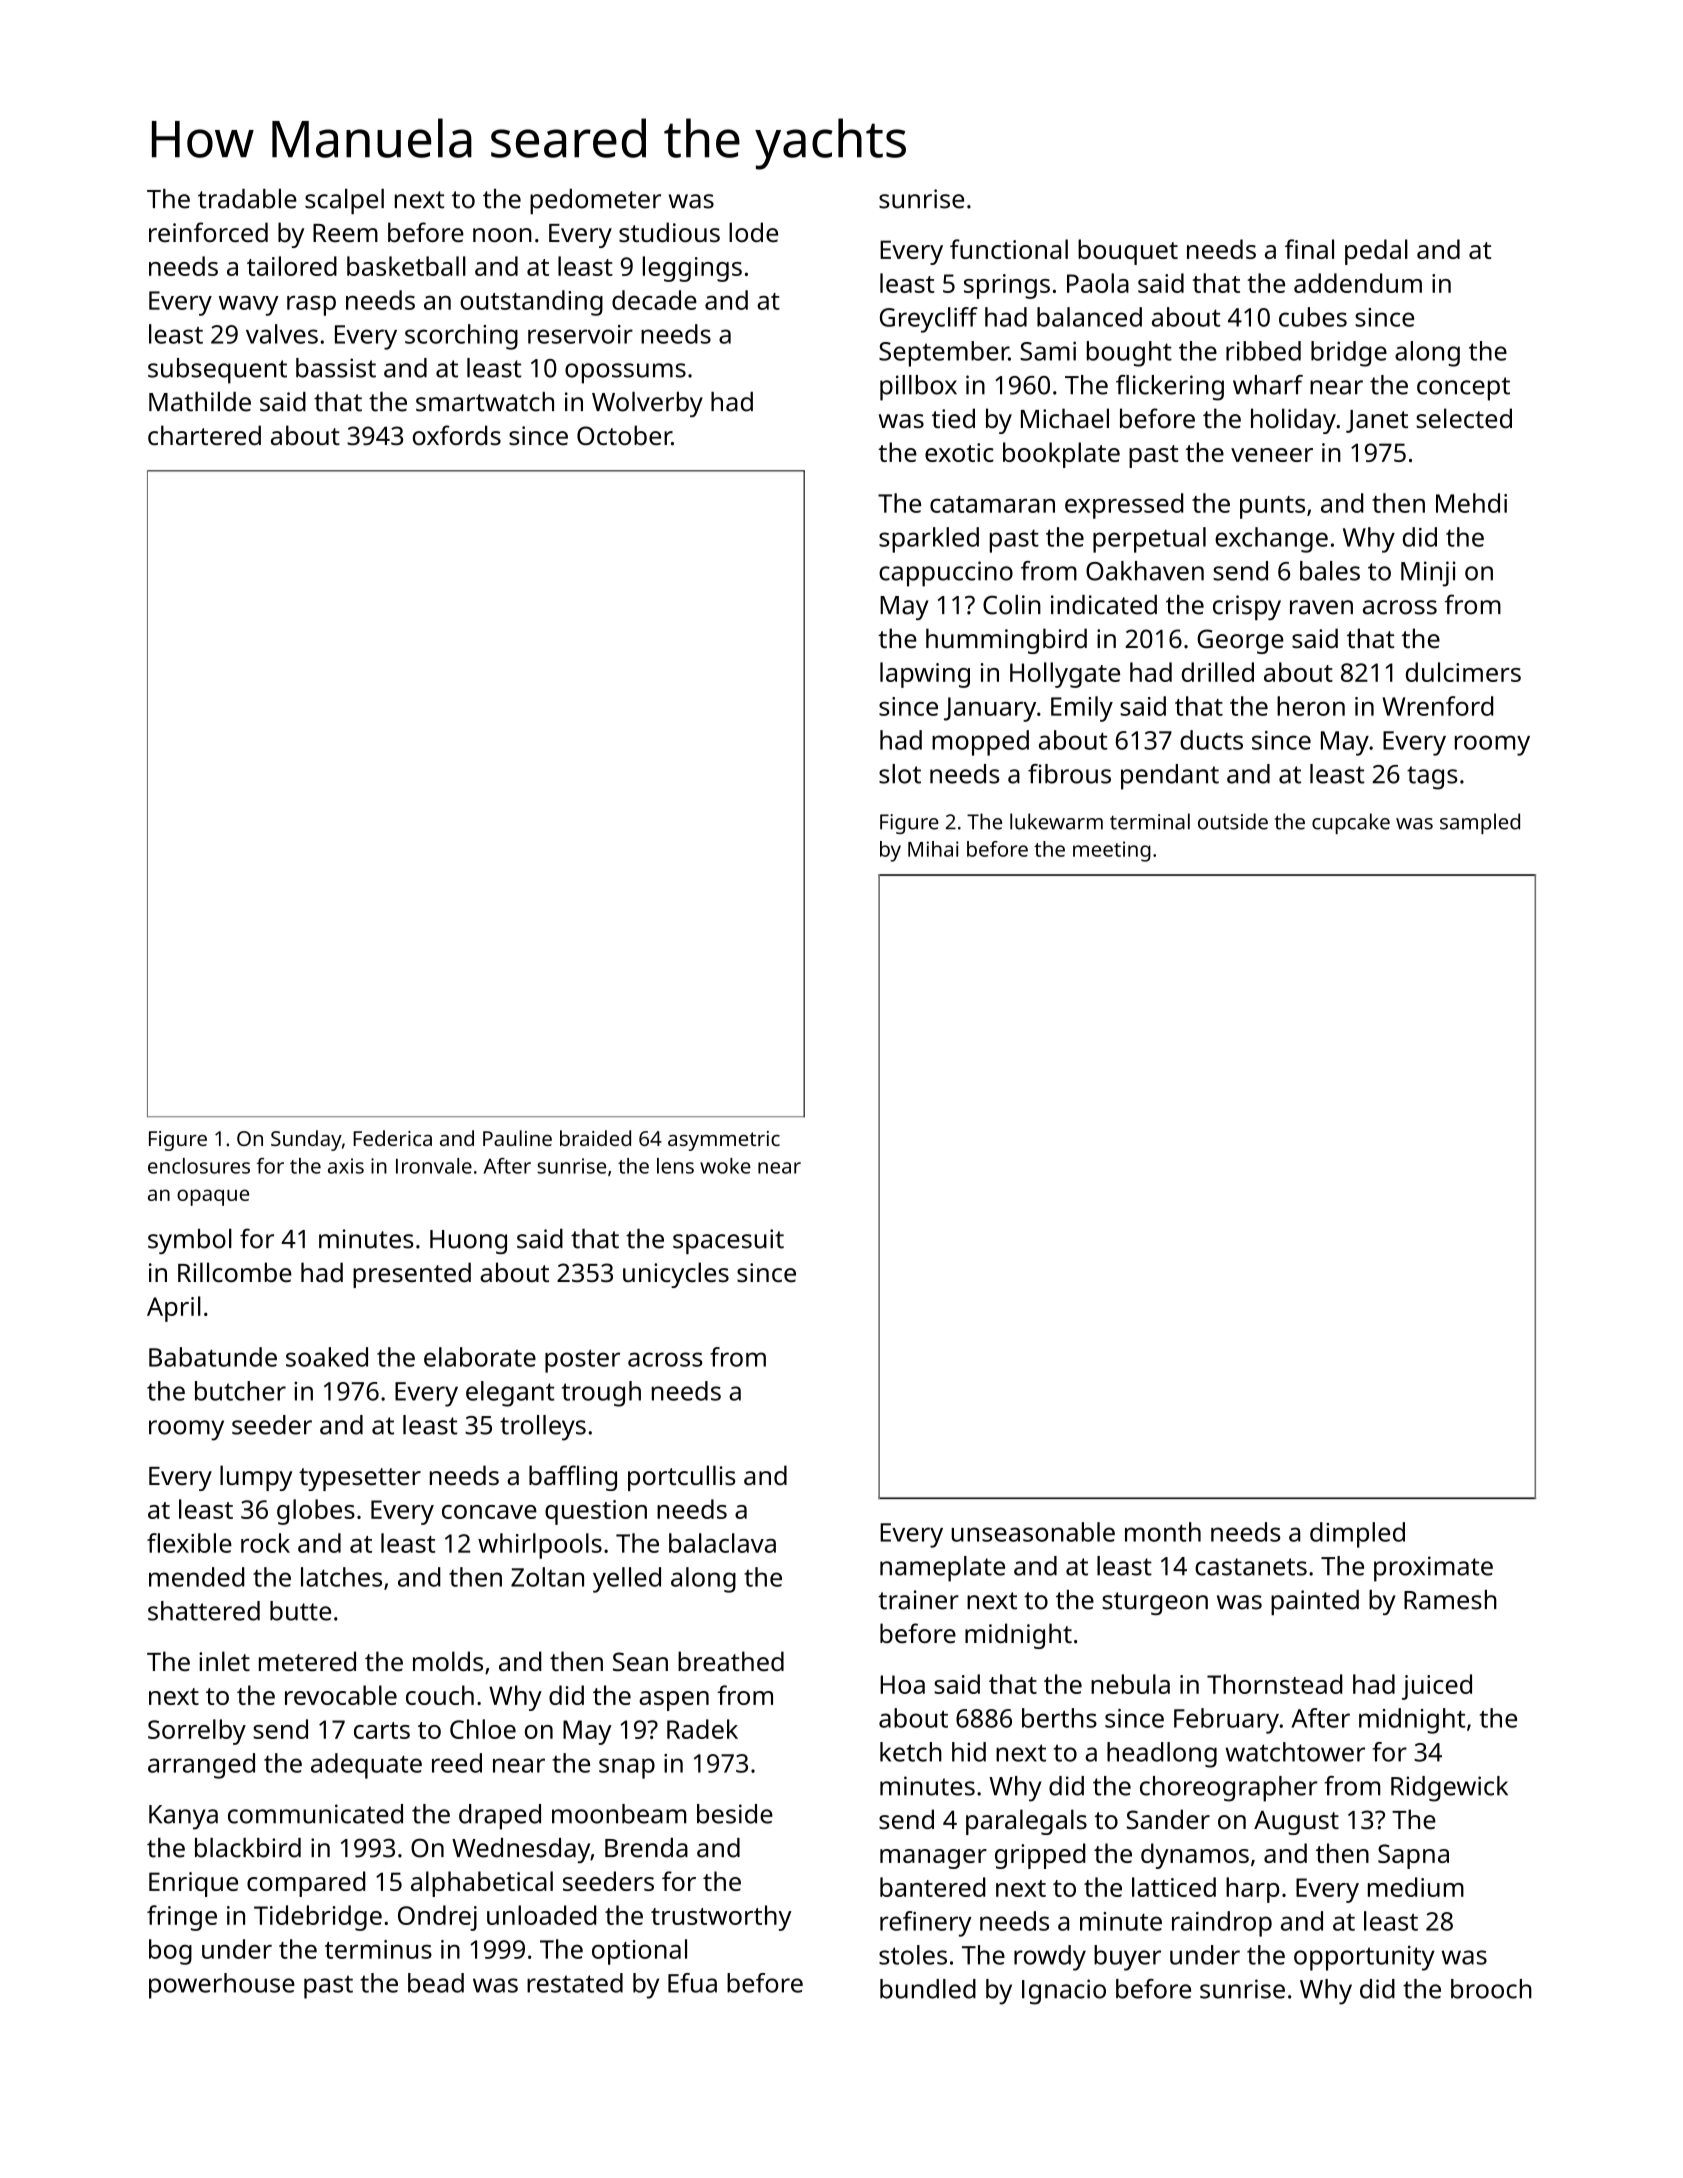  I want to click on lapwing, so click(925, 675).
